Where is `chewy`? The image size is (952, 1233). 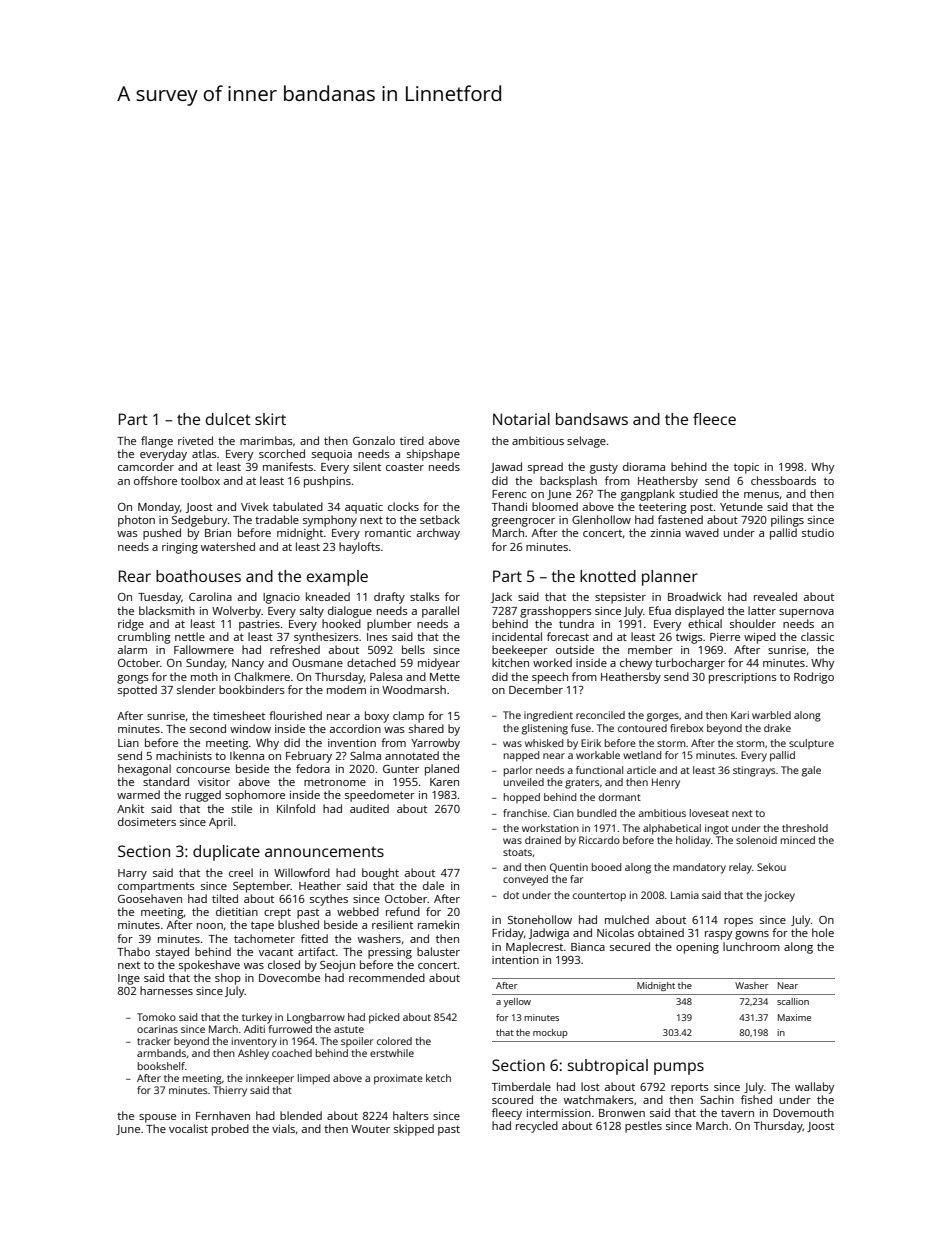
chewy is located at coordinates (636, 664).
